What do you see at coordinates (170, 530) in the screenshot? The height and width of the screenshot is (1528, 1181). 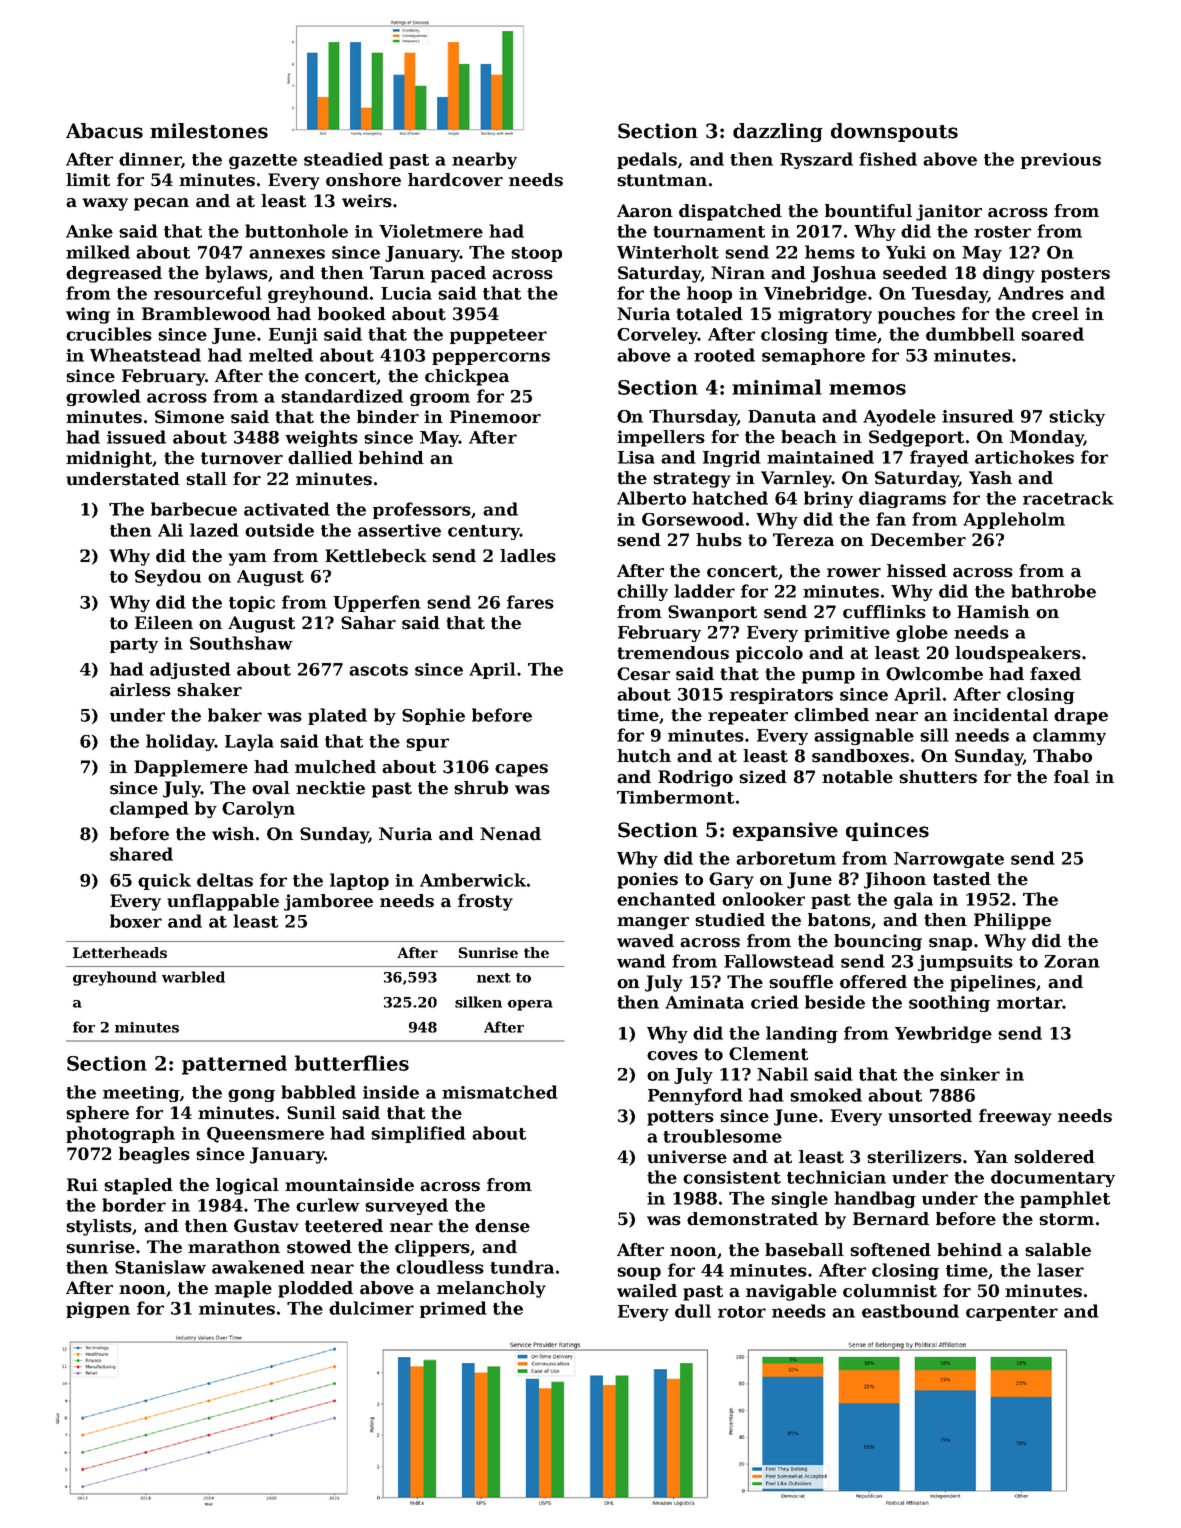 I see `Ali` at bounding box center [170, 530].
